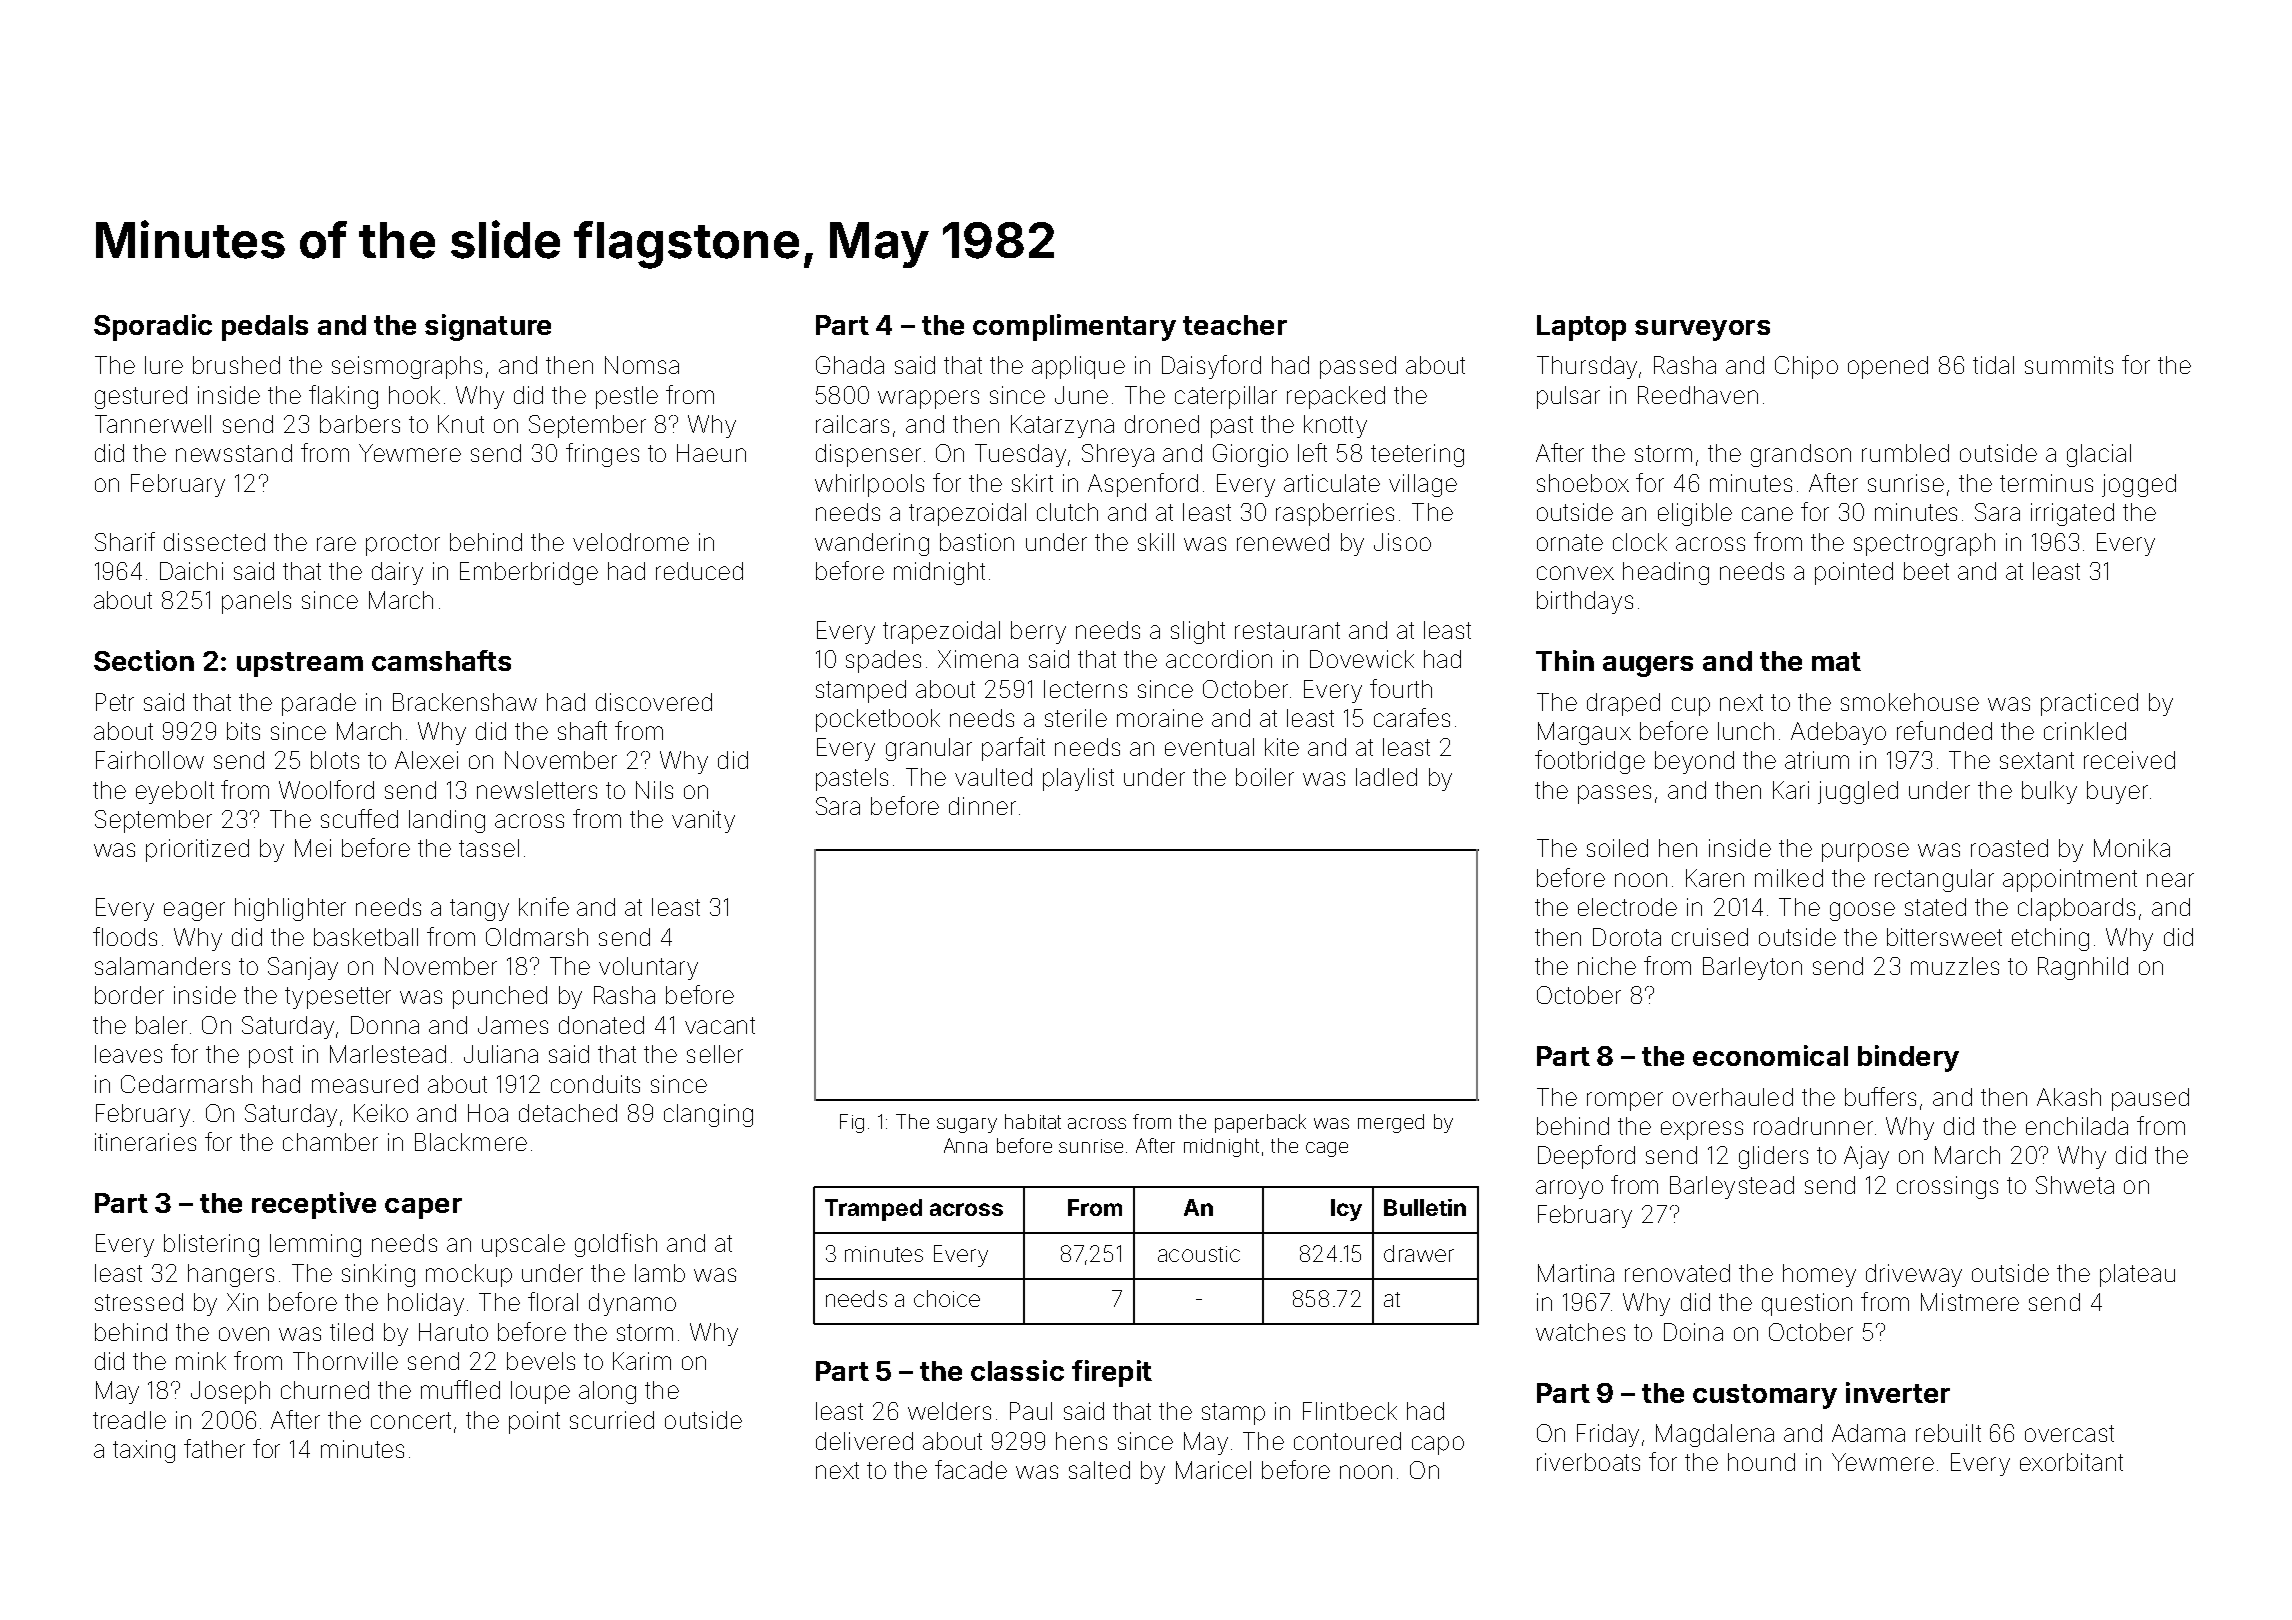 This document has height=1620, width=2292. What do you see at coordinates (500, 997) in the document?
I see `punched` at bounding box center [500, 997].
